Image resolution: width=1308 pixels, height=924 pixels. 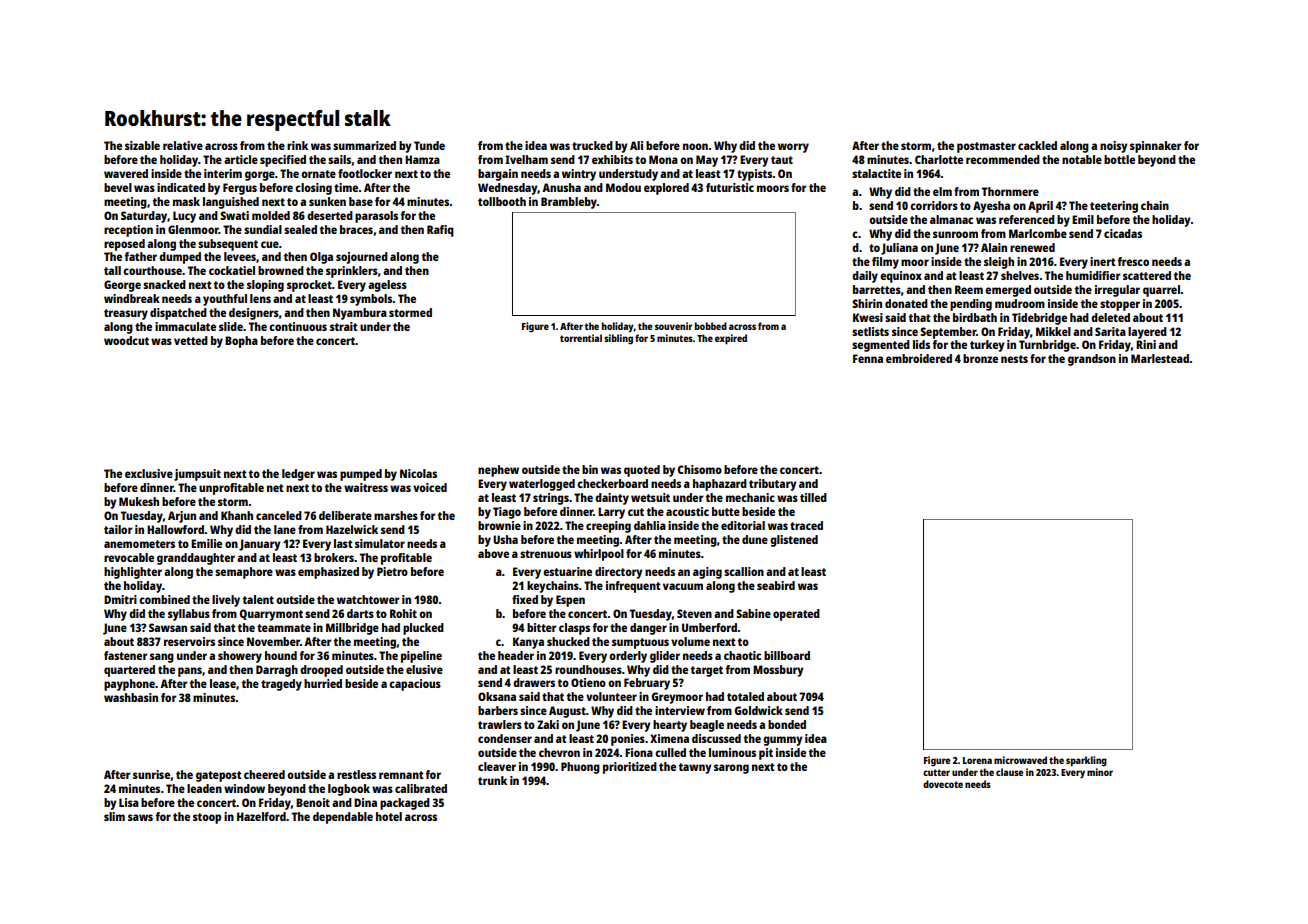 What do you see at coordinates (776, 585) in the document?
I see `seabird` at bounding box center [776, 585].
